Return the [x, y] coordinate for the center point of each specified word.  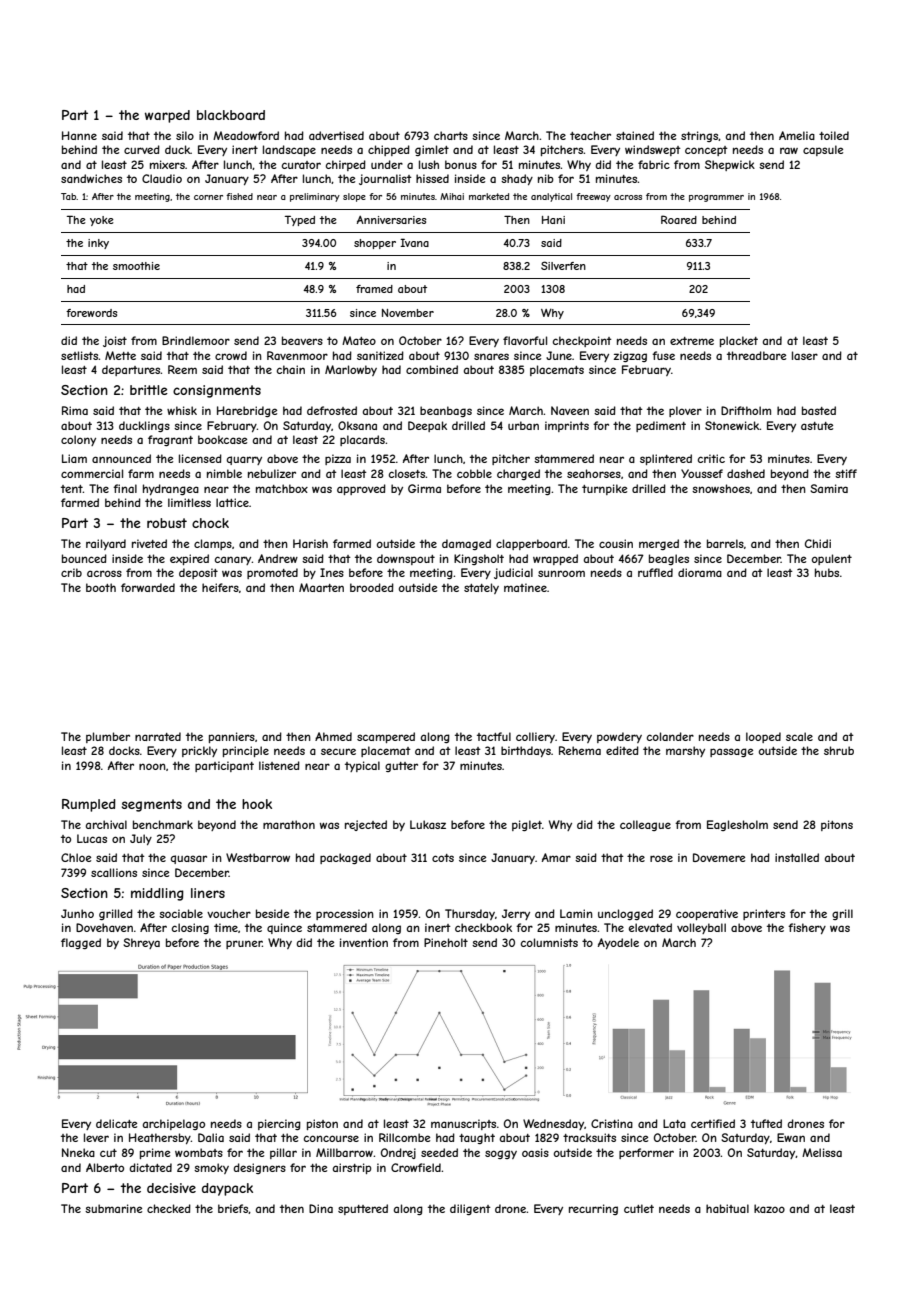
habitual [727, 1208]
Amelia [797, 135]
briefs [233, 1208]
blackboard [231, 115]
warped [167, 116]
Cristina [612, 1123]
